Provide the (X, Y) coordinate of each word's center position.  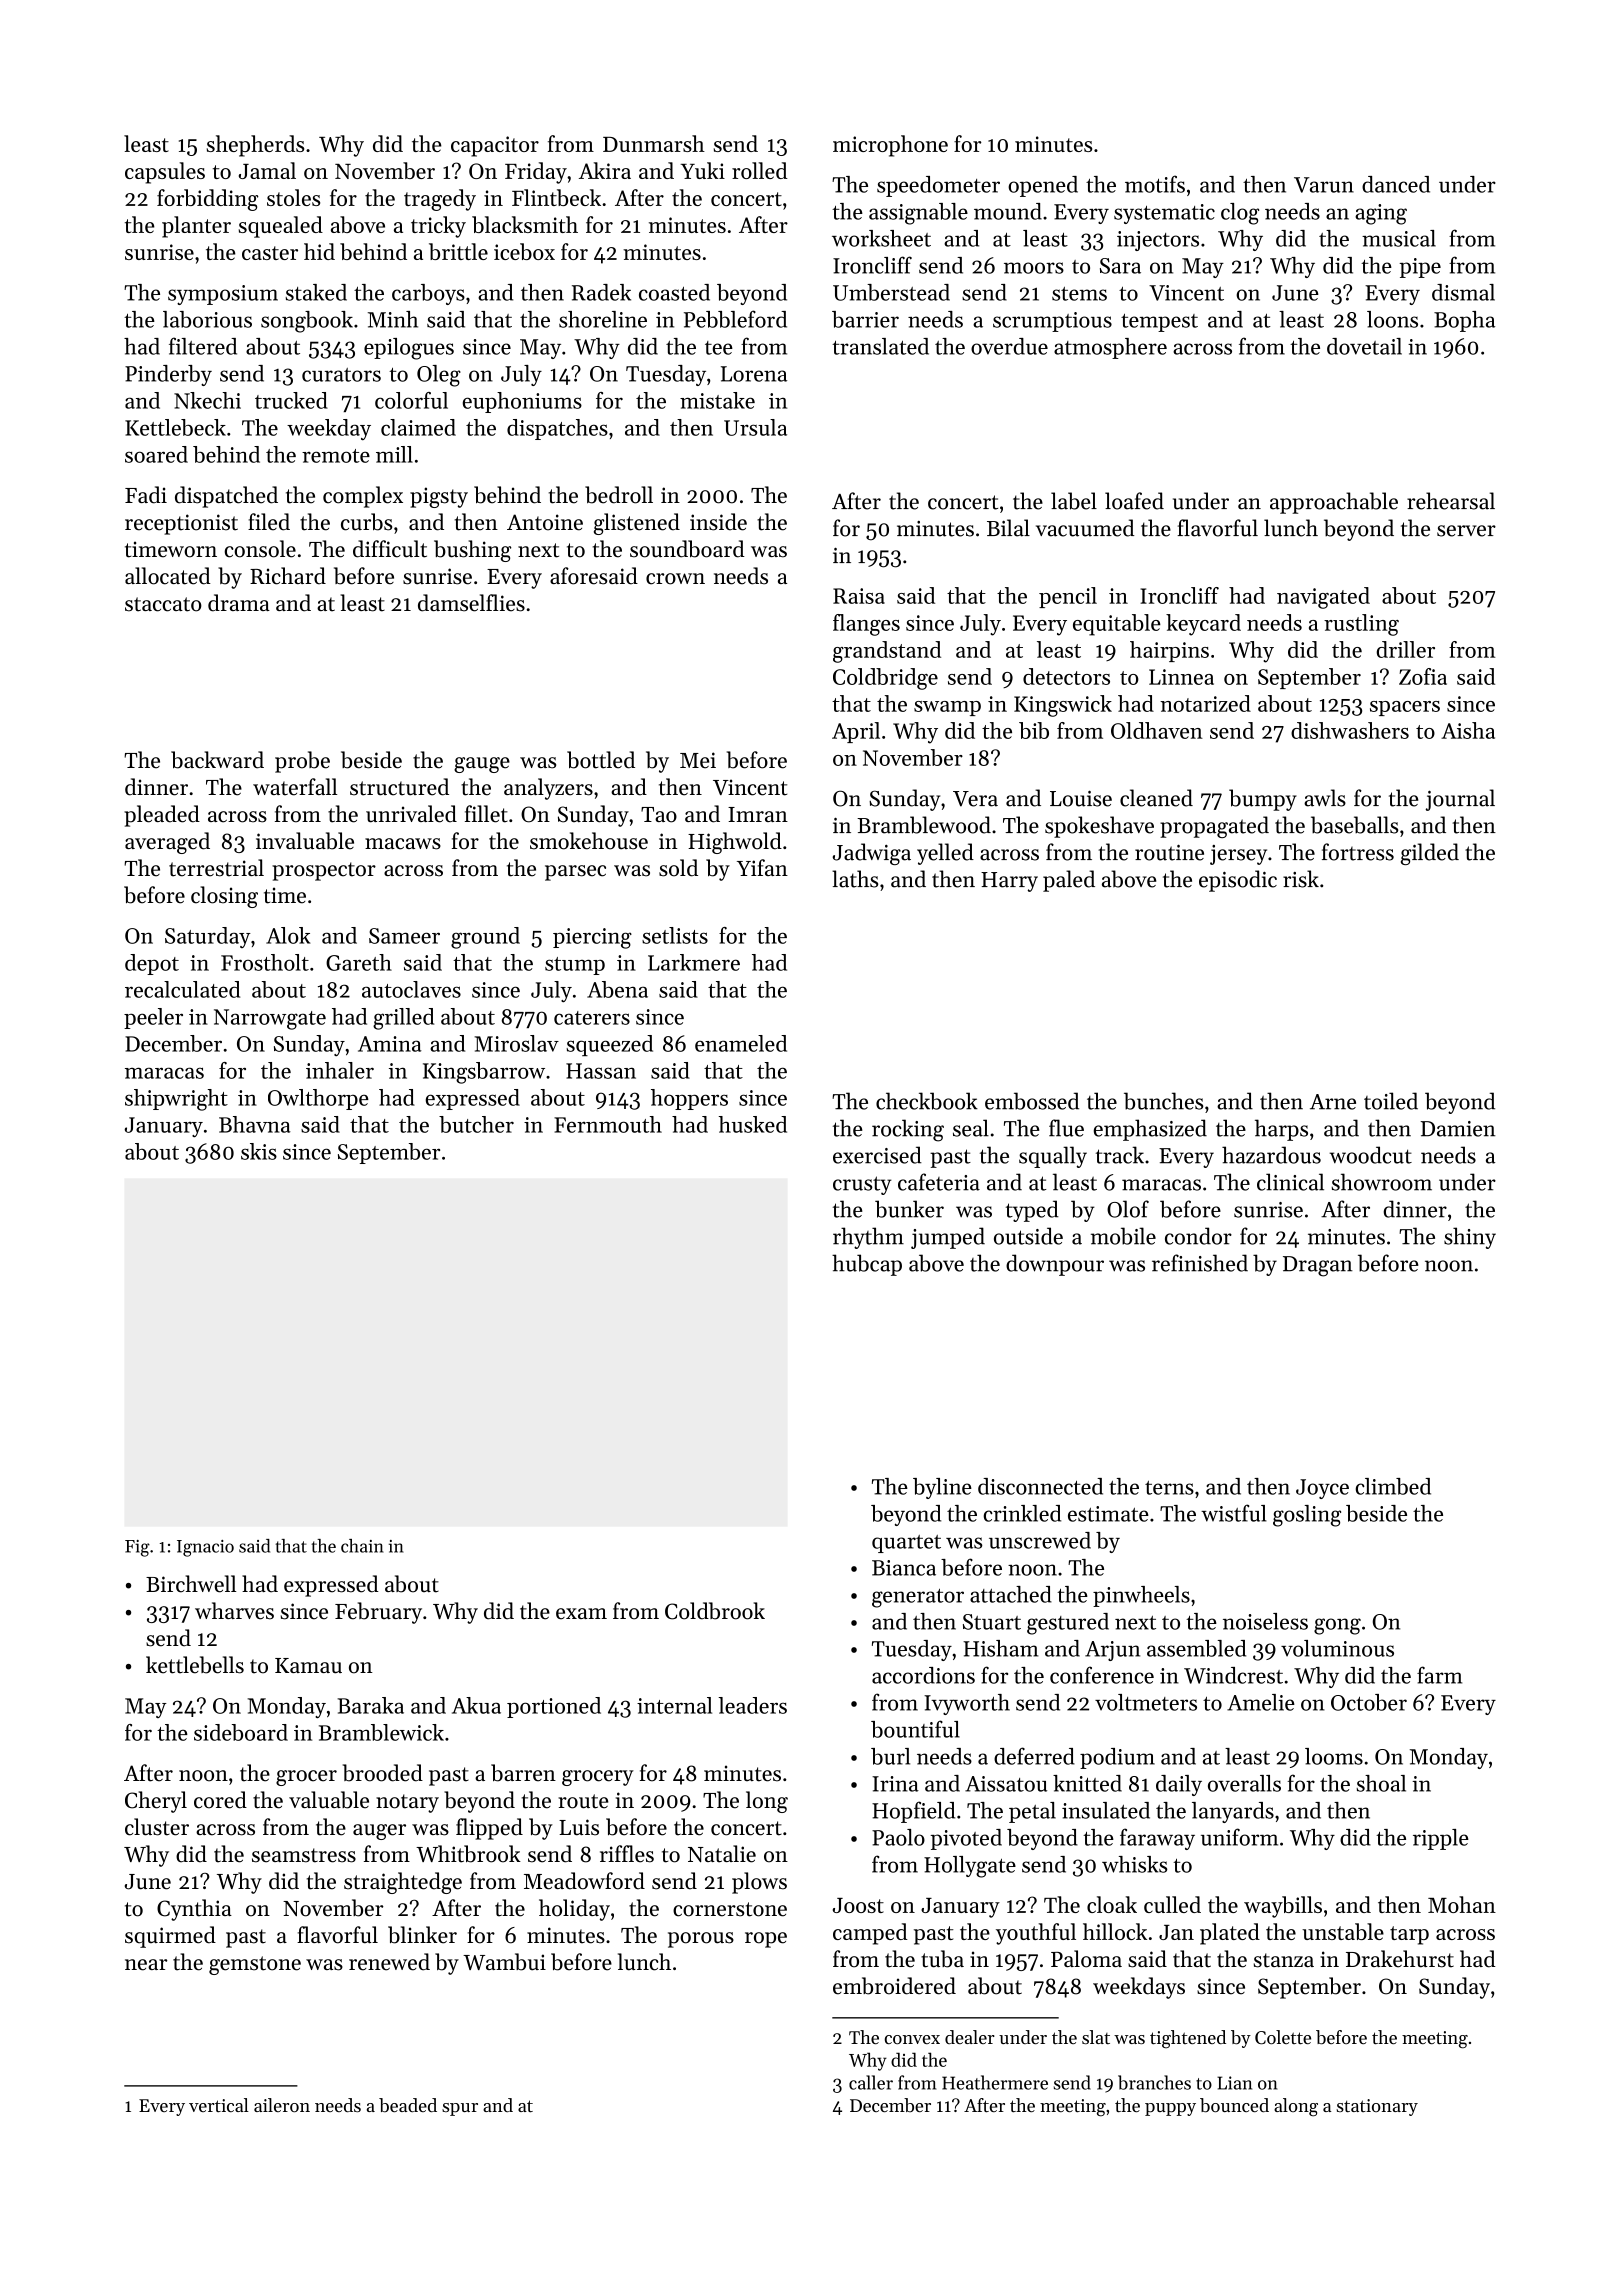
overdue (1009, 346)
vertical (219, 2105)
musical (1399, 238)
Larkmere (694, 962)
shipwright (176, 1100)
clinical (1290, 1182)
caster (270, 253)
